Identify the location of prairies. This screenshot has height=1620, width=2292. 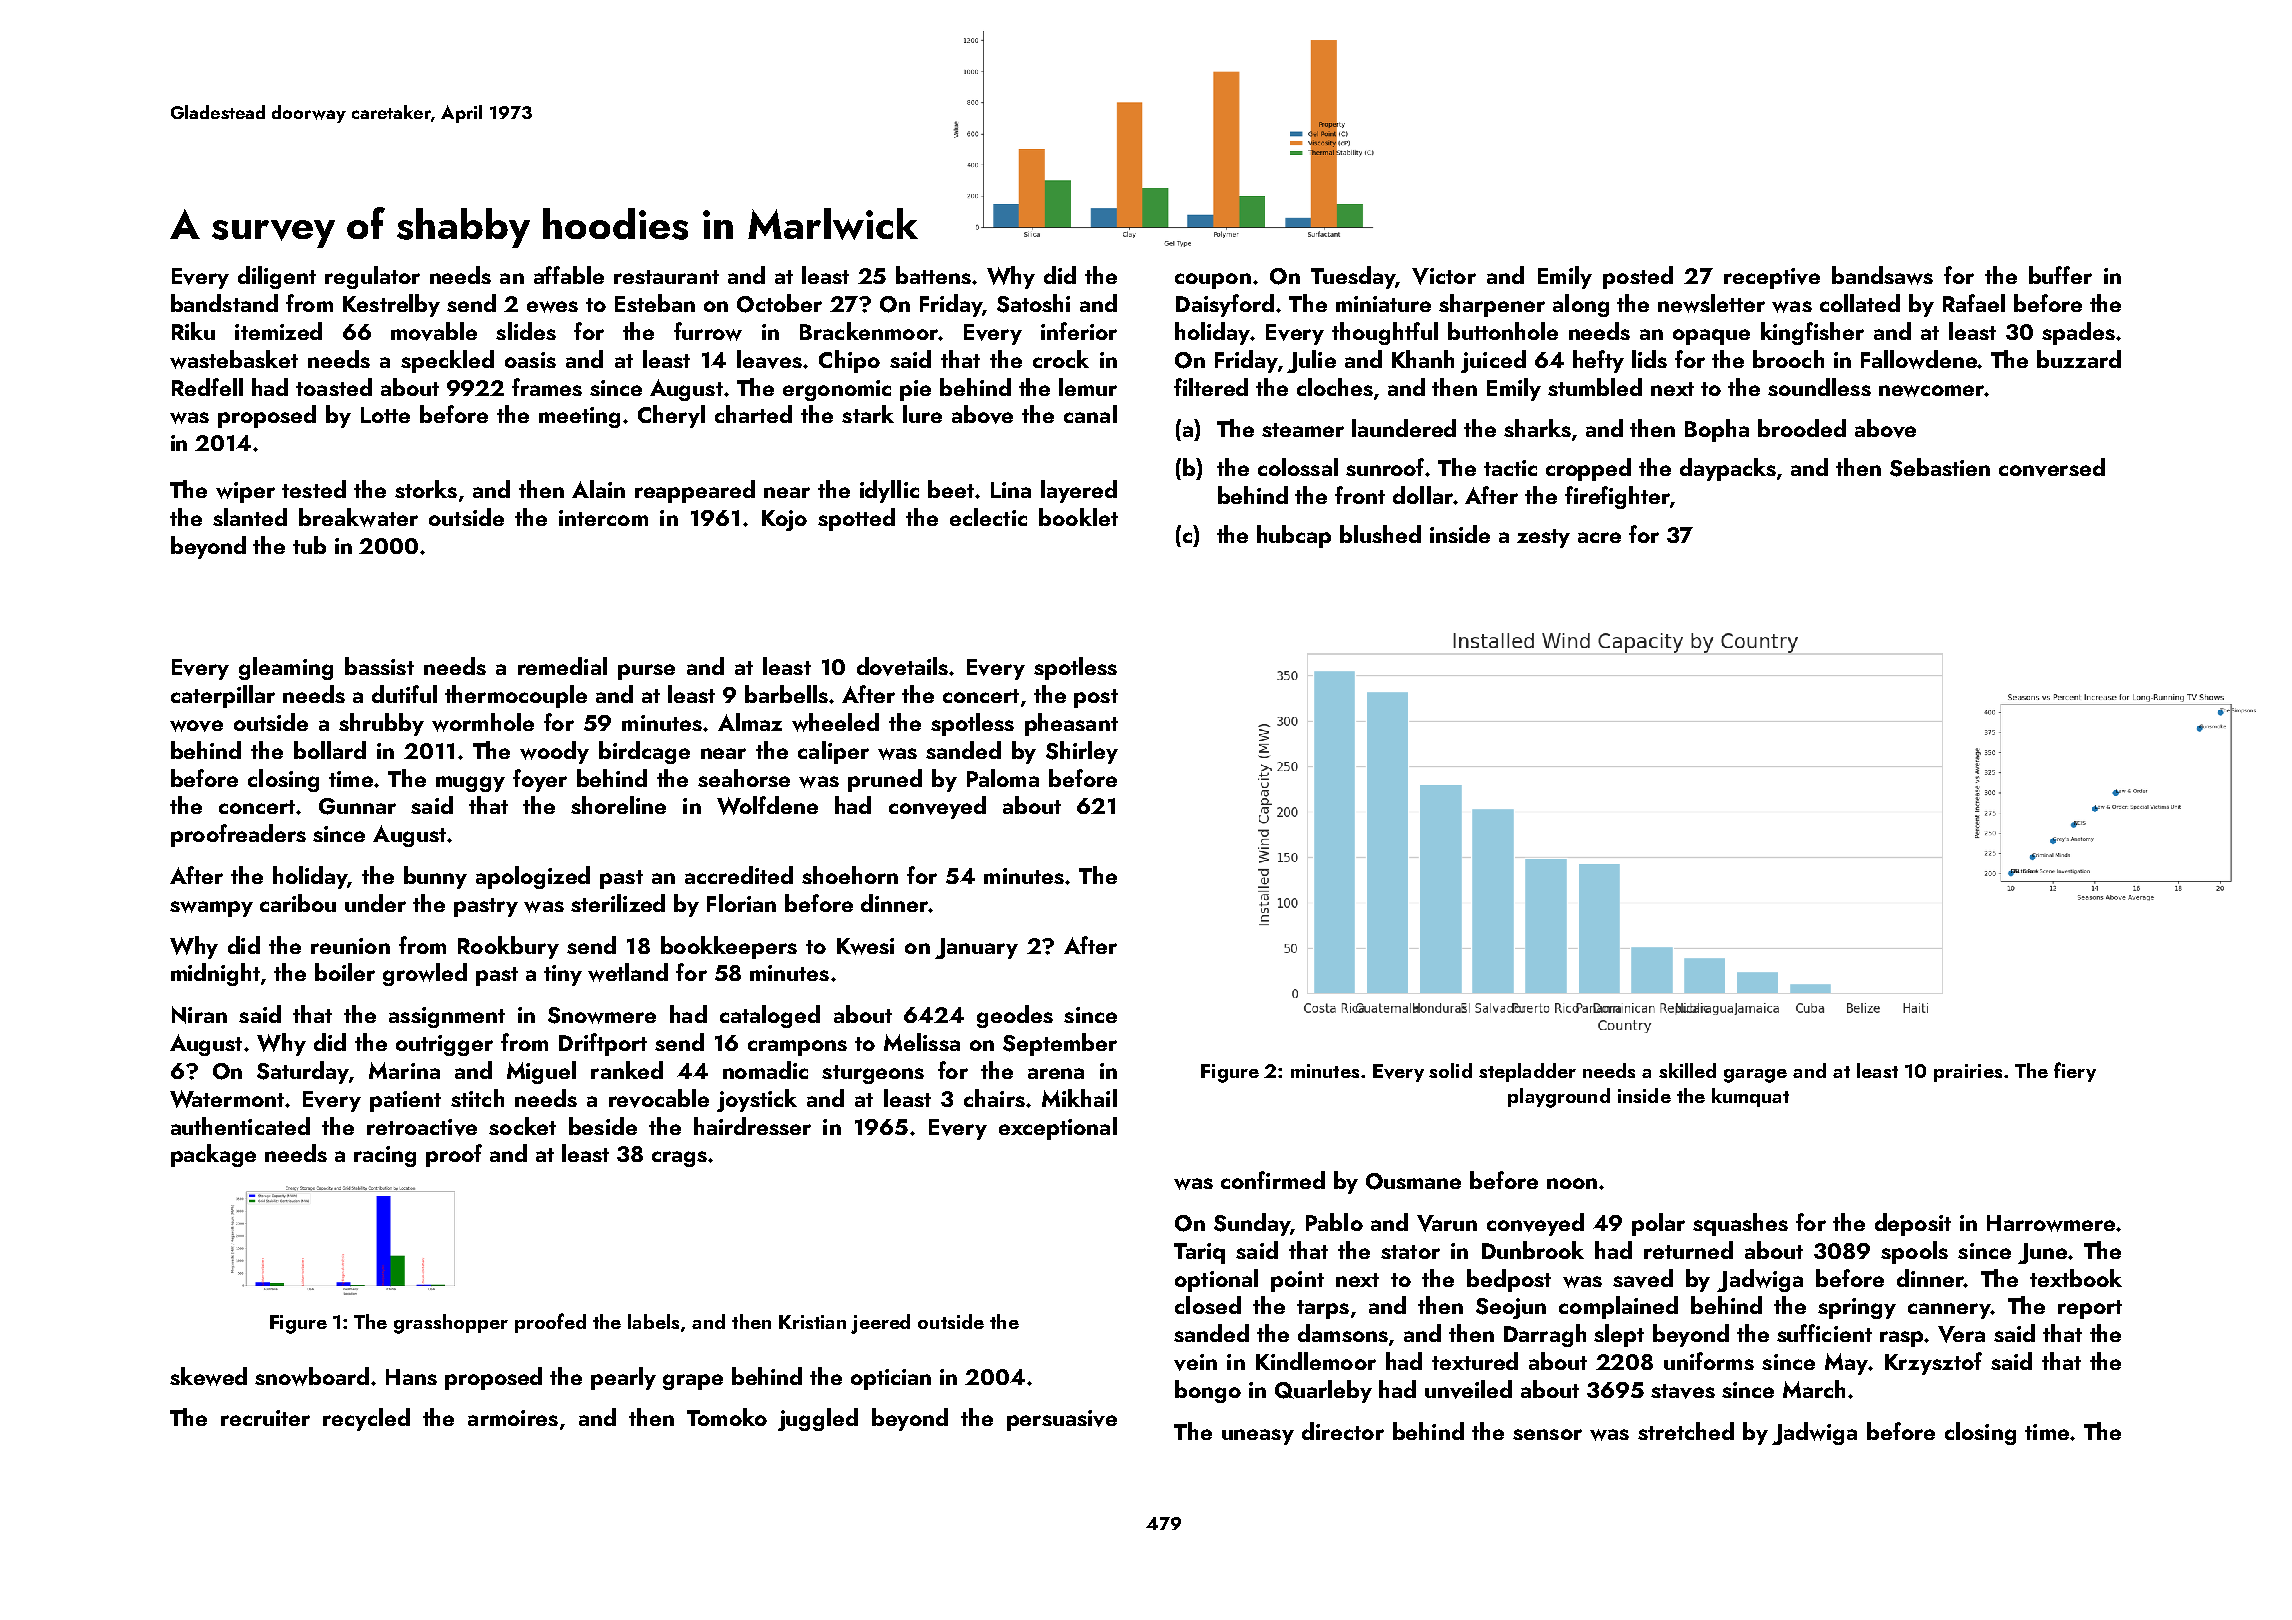
(1968, 1073).
